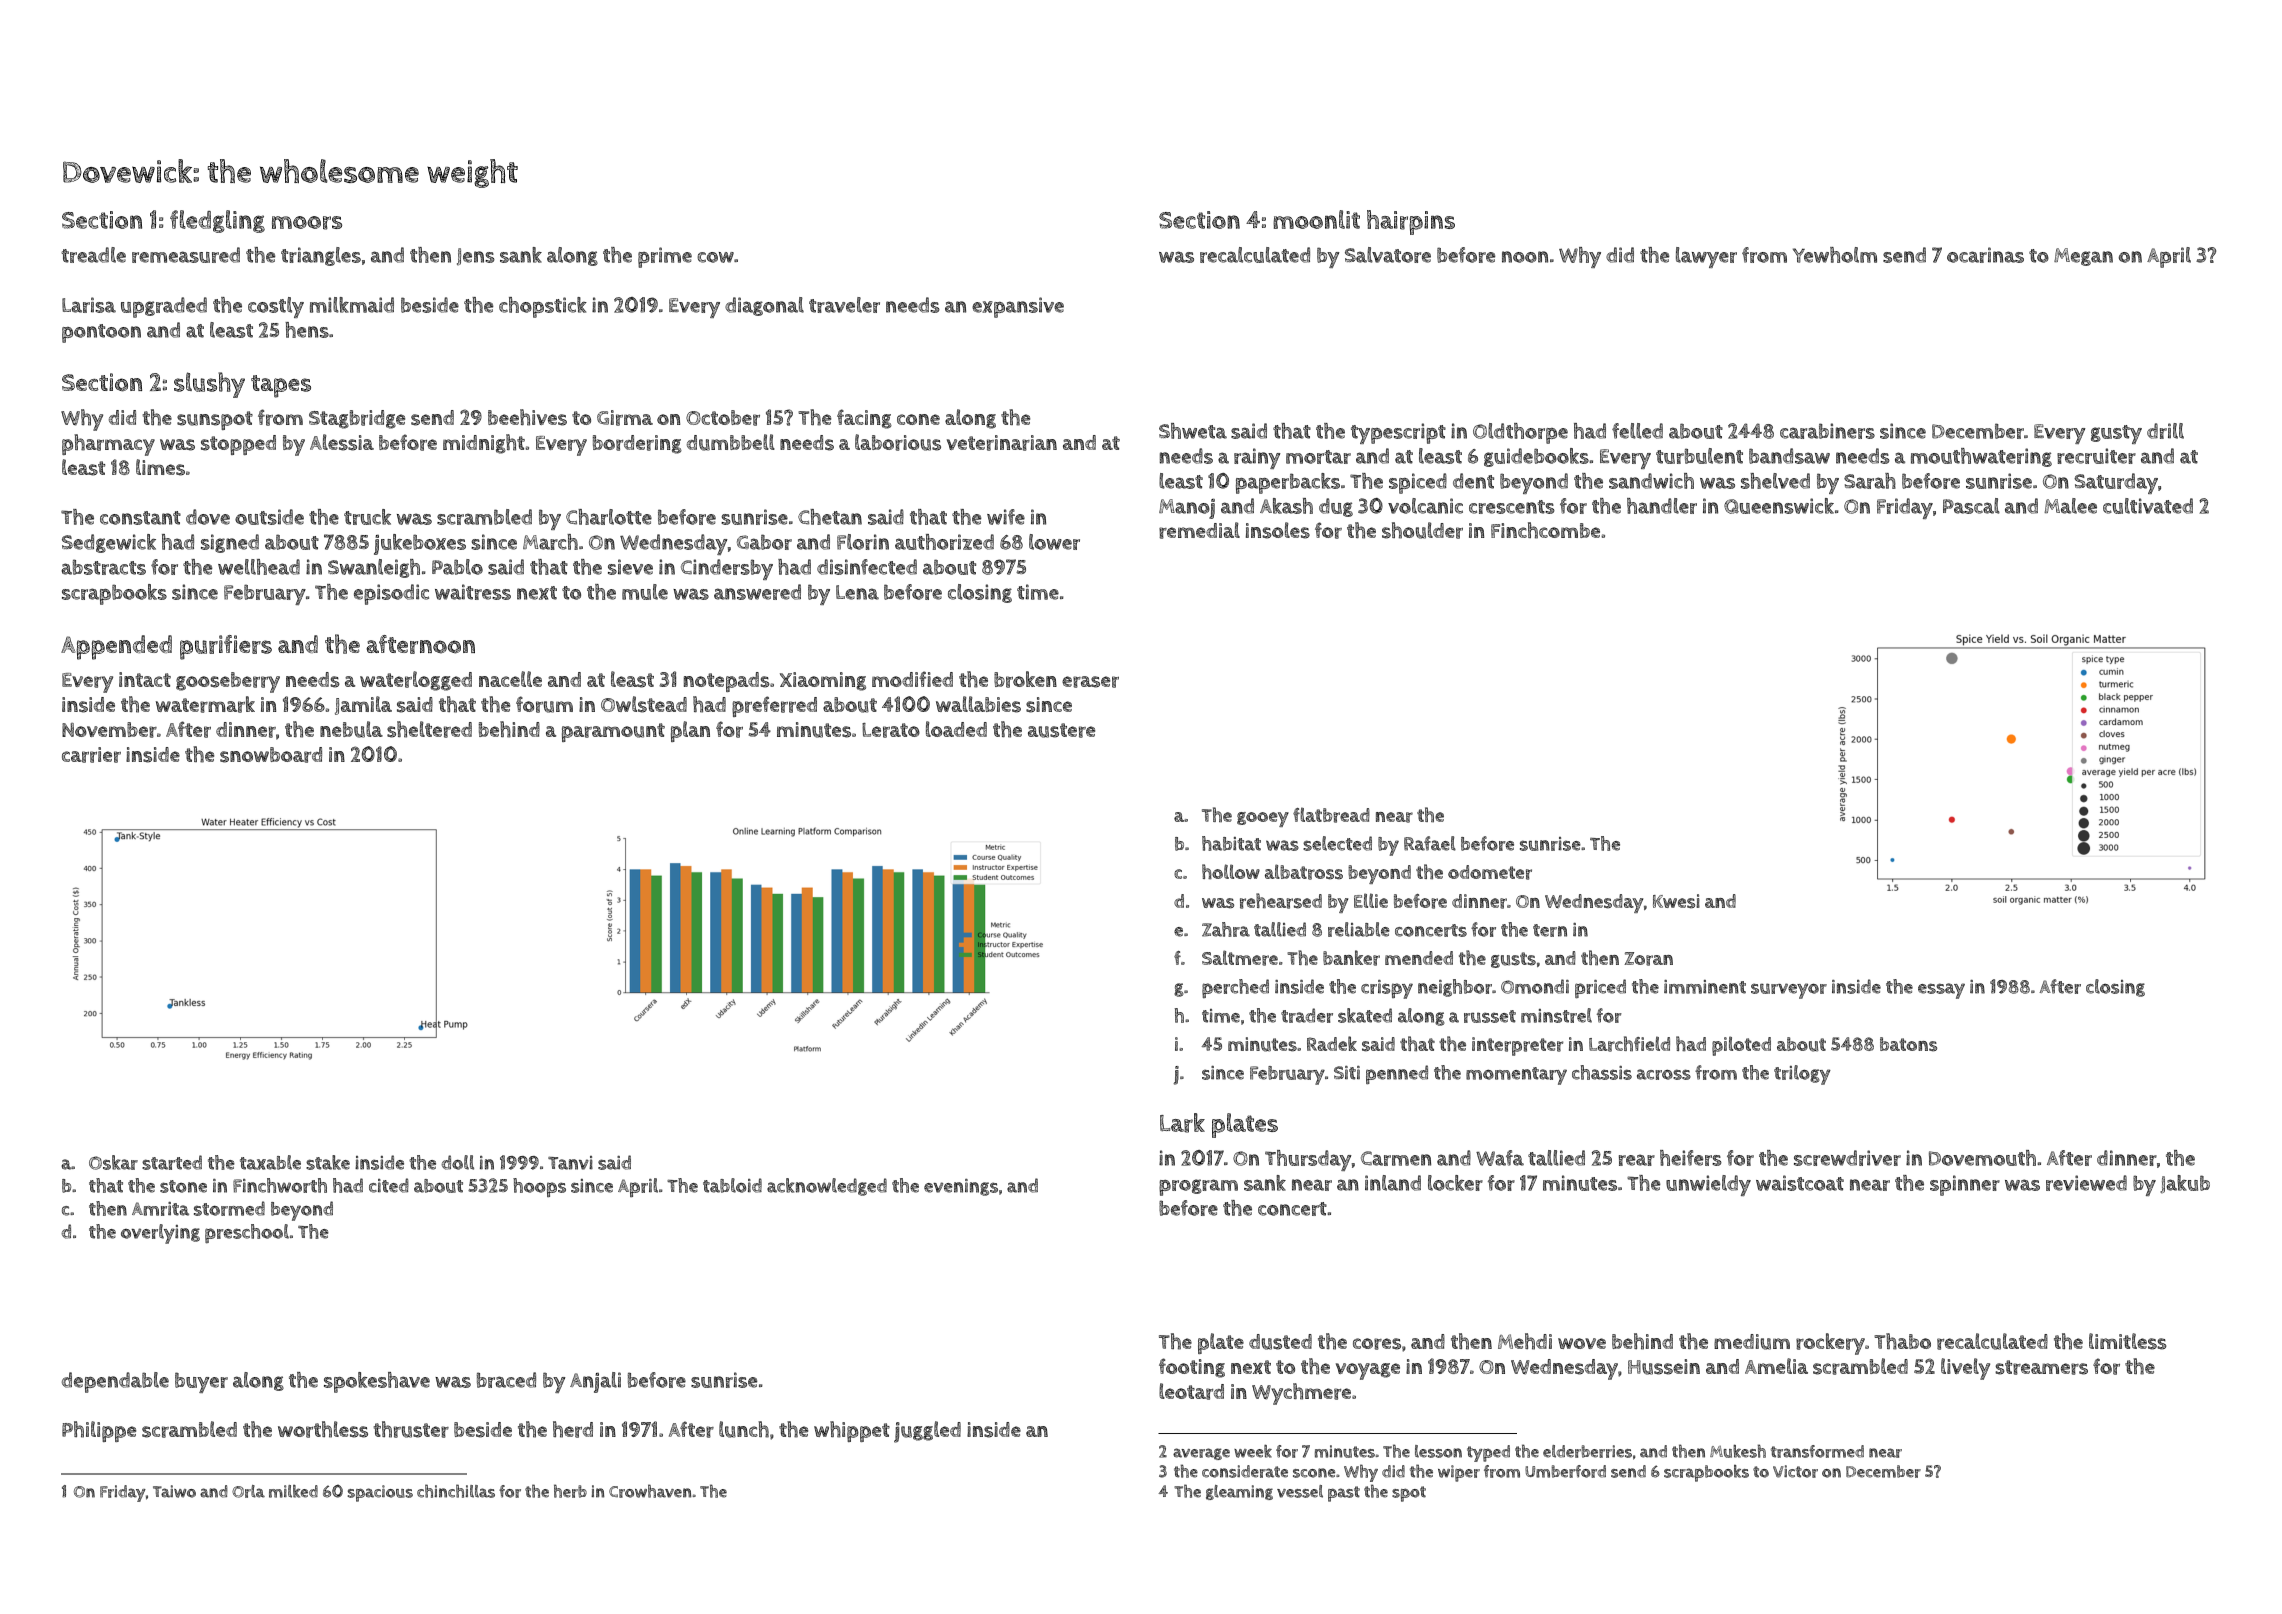 This screenshot has width=2282, height=1614. Describe the element at coordinates (1676, 901) in the screenshot. I see `Kwesi` at that location.
